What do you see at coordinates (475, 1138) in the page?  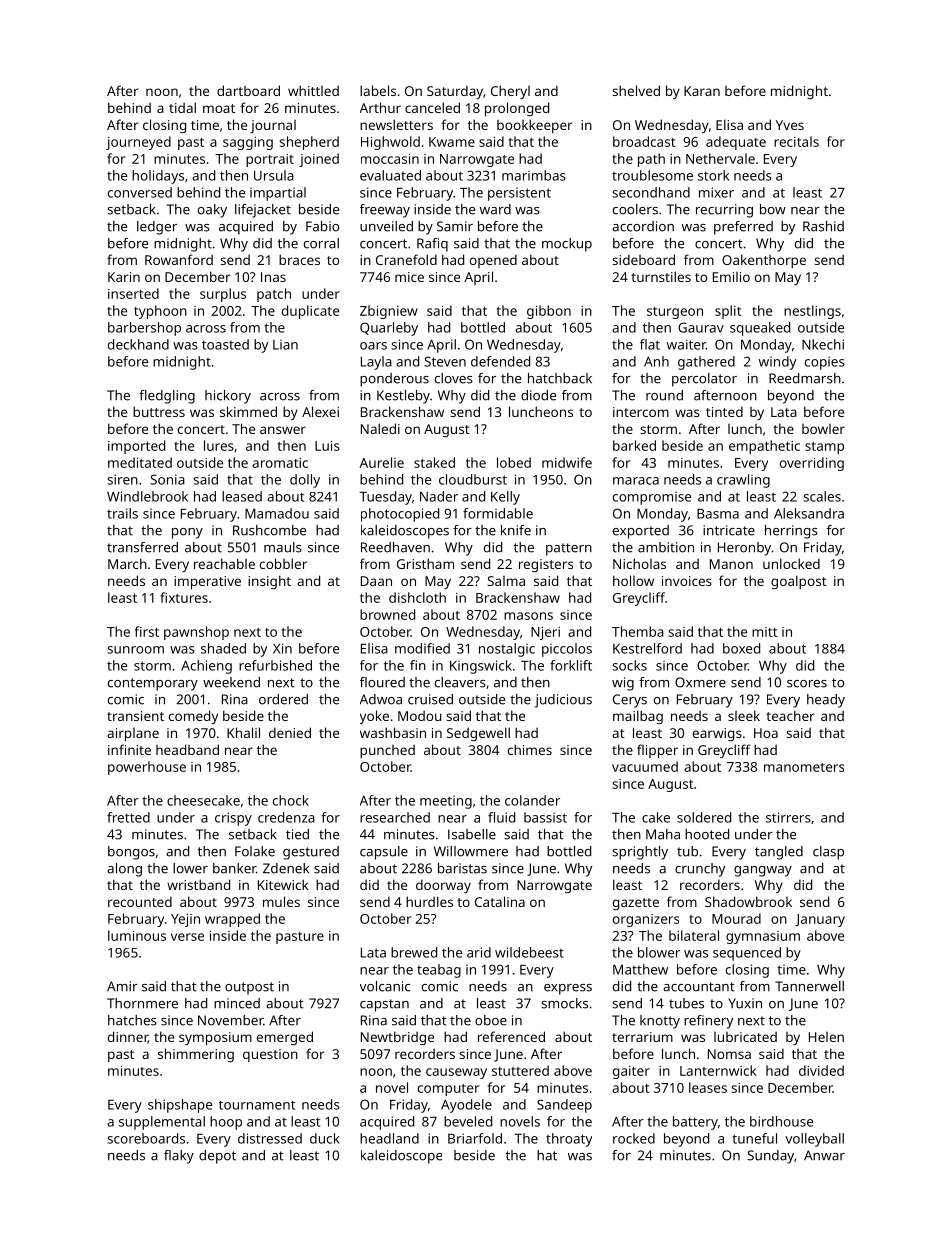 I see `Briarfold` at bounding box center [475, 1138].
